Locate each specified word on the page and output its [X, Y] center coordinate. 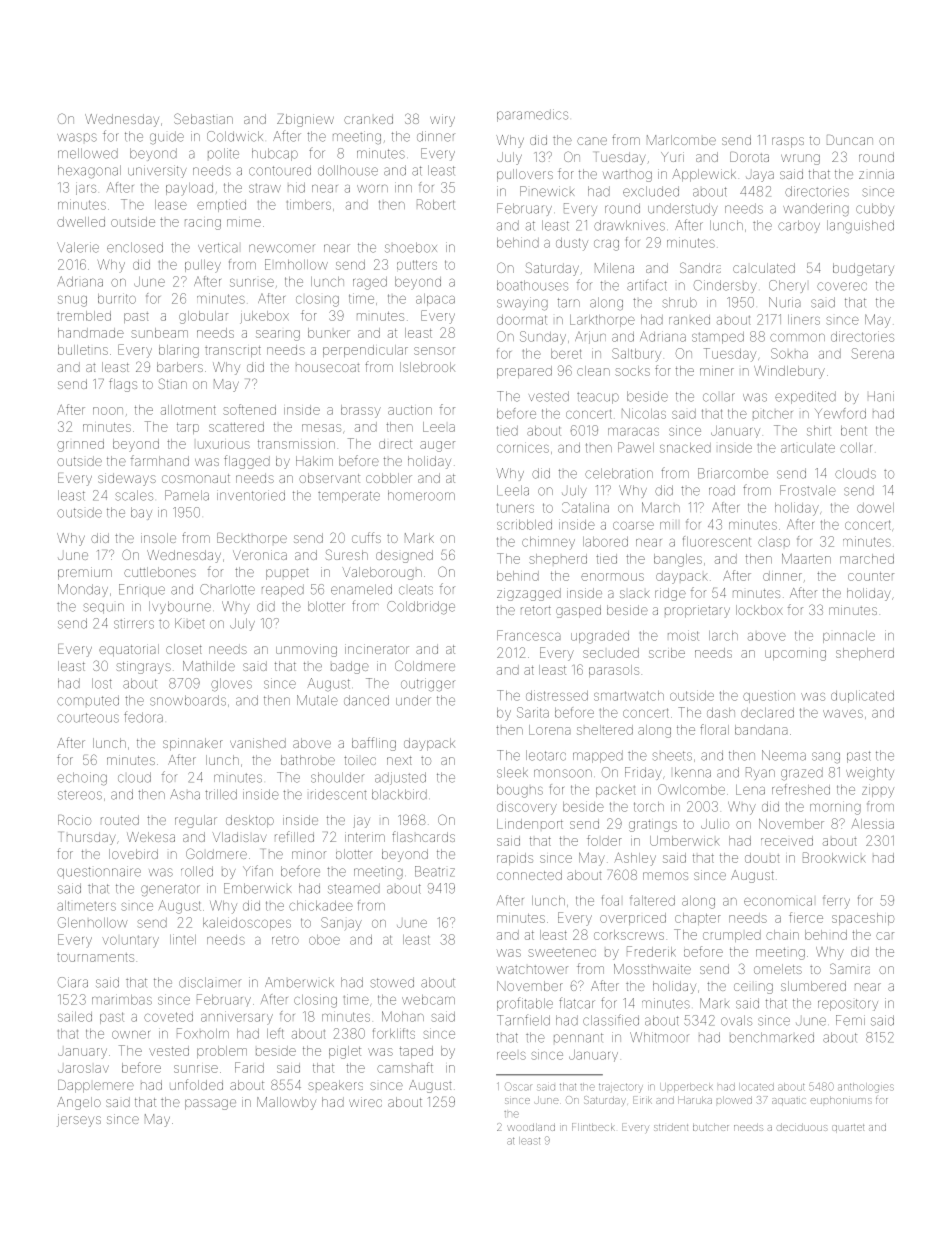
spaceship [863, 919]
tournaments [95, 957]
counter [871, 576]
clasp [774, 542]
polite [223, 153]
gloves [231, 685]
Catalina [585, 507]
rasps [788, 142]
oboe [324, 940]
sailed [75, 1016]
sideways [127, 479]
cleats [416, 590]
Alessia [873, 823]
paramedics [532, 115]
